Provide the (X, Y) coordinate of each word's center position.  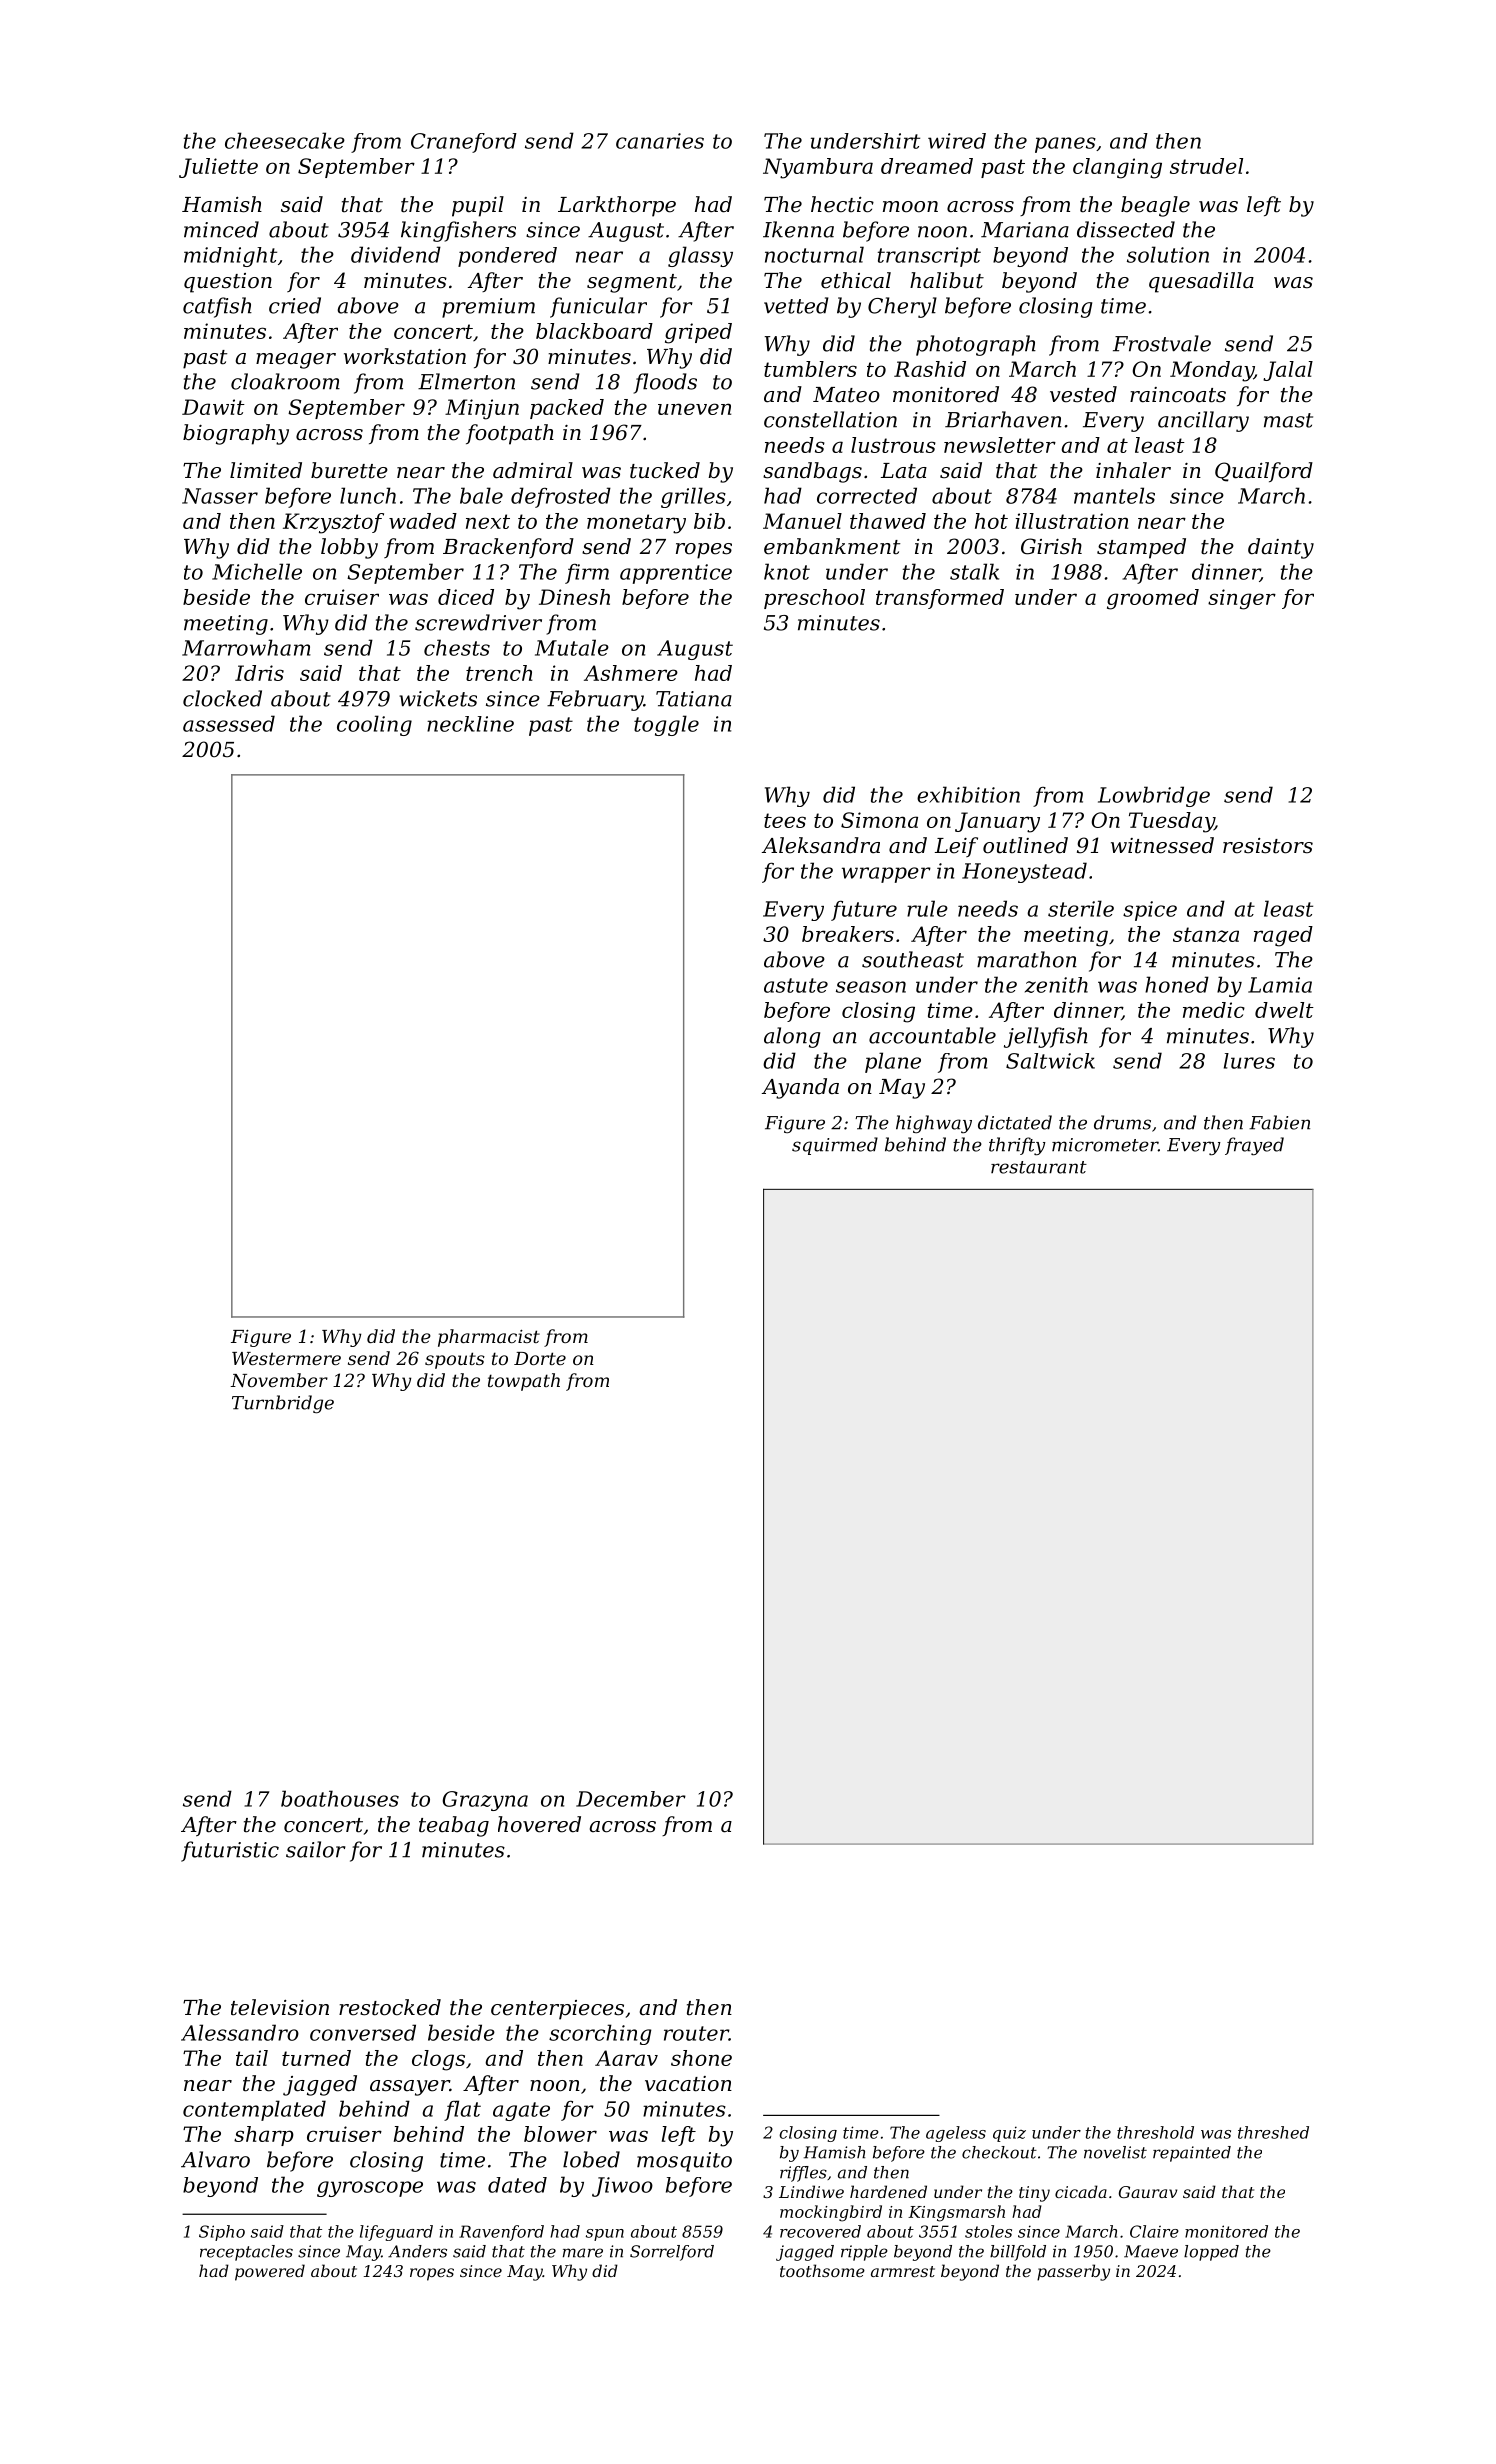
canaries (660, 141)
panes (1065, 145)
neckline (470, 724)
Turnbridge (283, 1404)
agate (521, 2111)
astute (796, 985)
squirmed (835, 1146)
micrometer (1105, 1145)
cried (295, 305)
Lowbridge (1154, 796)
